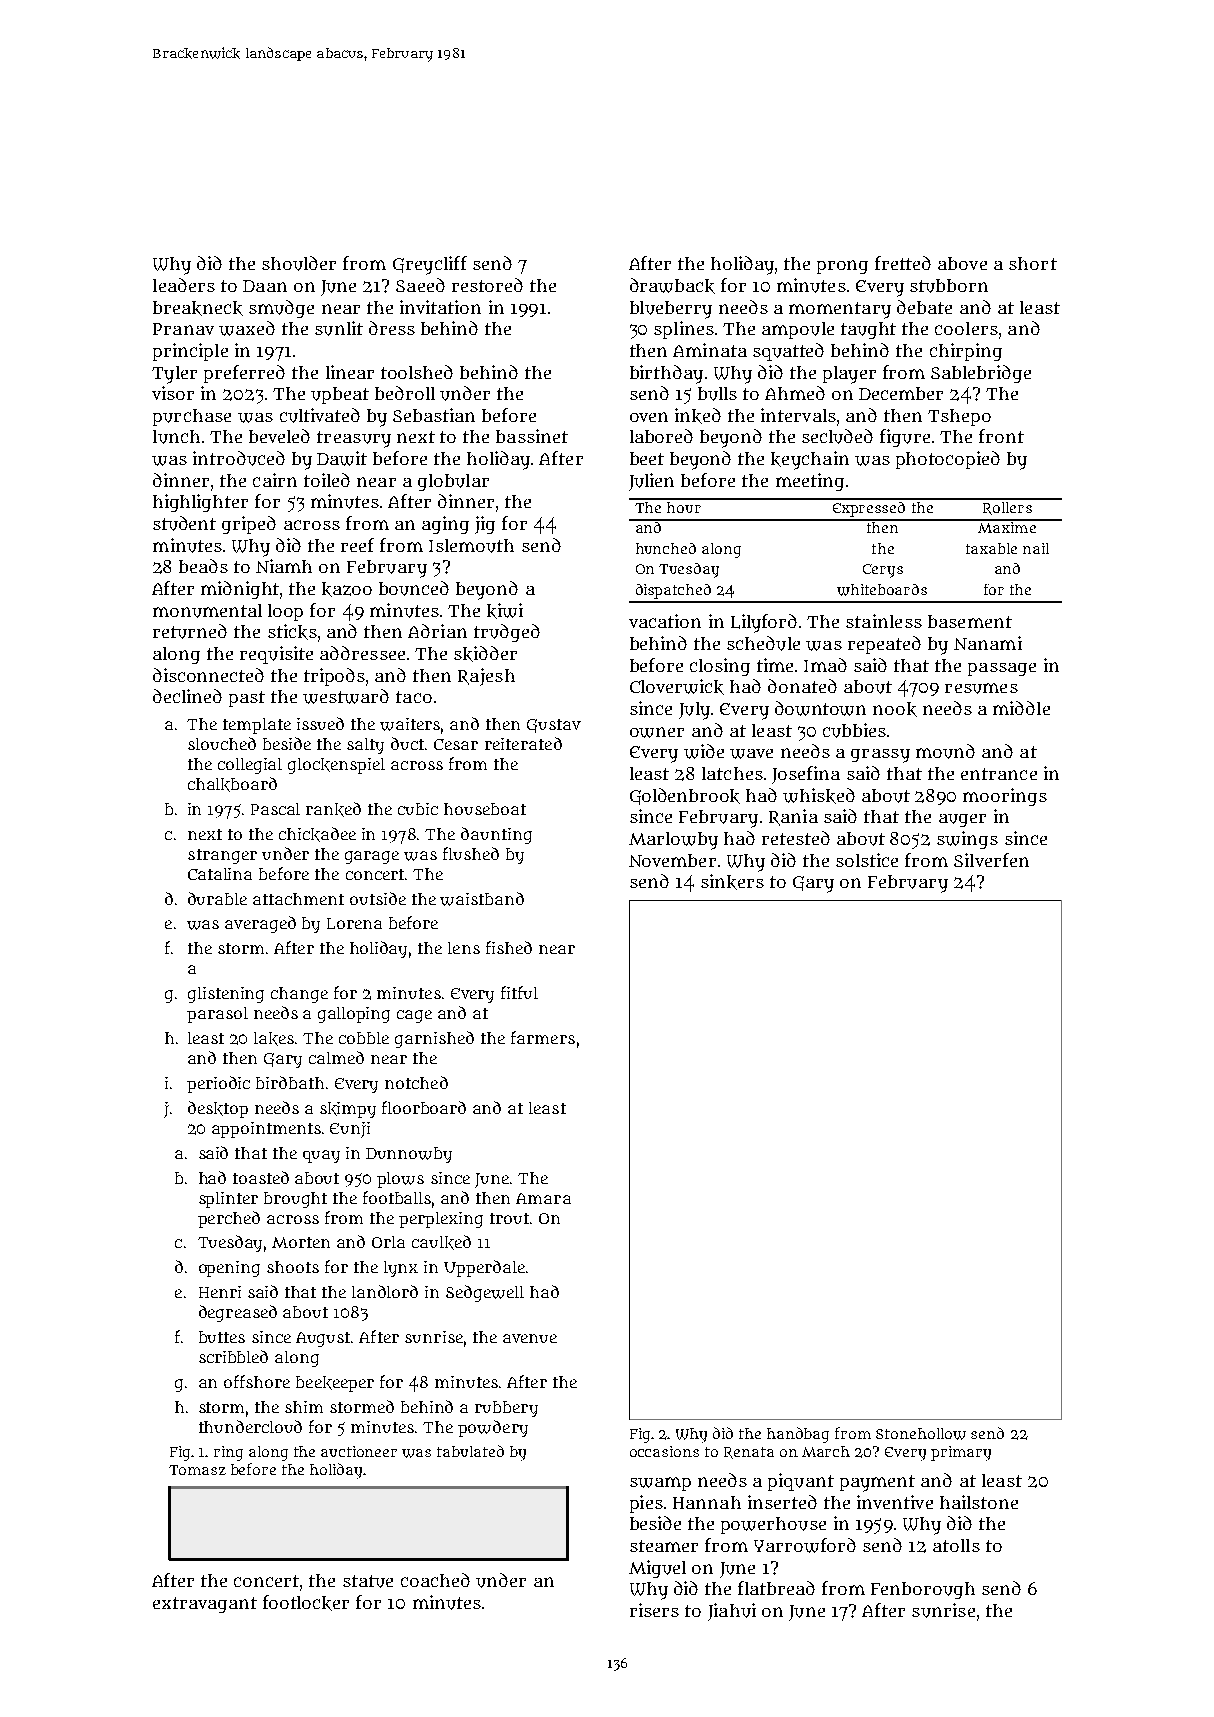 This screenshot has height=1717, width=1214. I want to click on houseboat, so click(485, 809).
